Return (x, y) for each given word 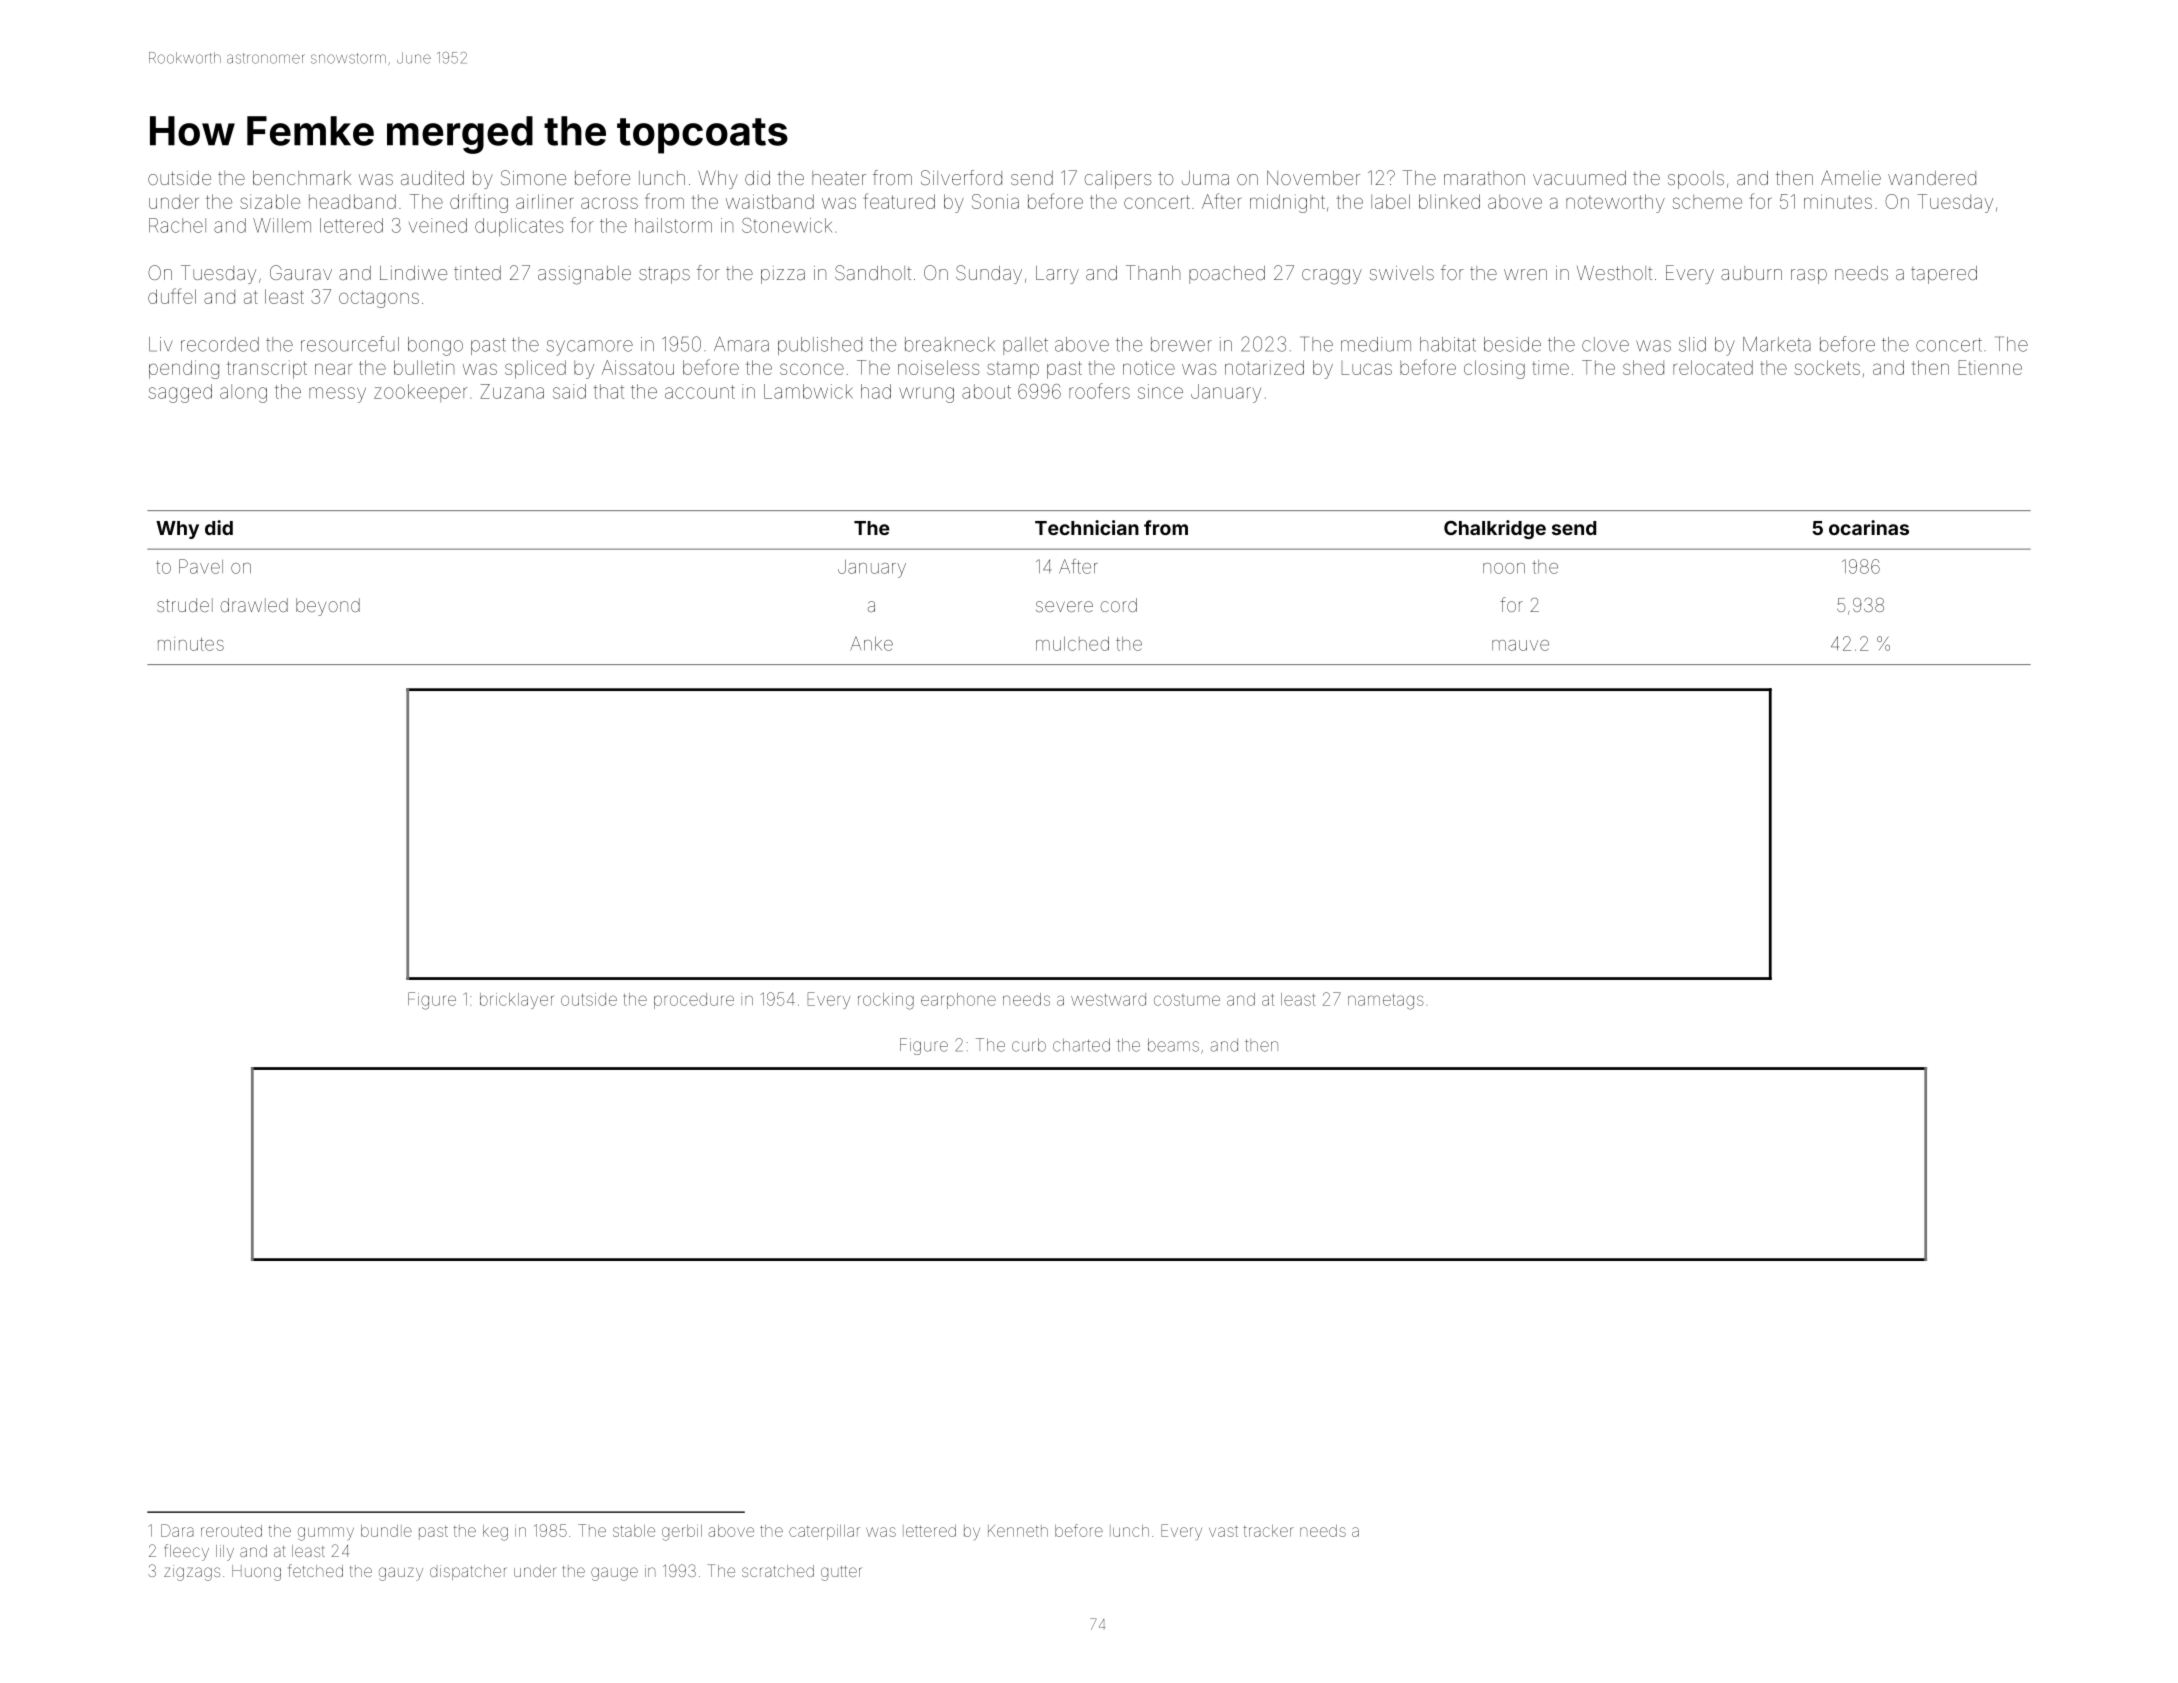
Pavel (201, 566)
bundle (386, 1531)
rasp (1809, 276)
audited (432, 178)
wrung (926, 395)
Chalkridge (1495, 529)
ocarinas (1869, 527)
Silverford (961, 177)
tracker (1268, 1531)
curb (1029, 1045)
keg (495, 1533)
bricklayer (516, 1001)
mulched (1072, 644)
